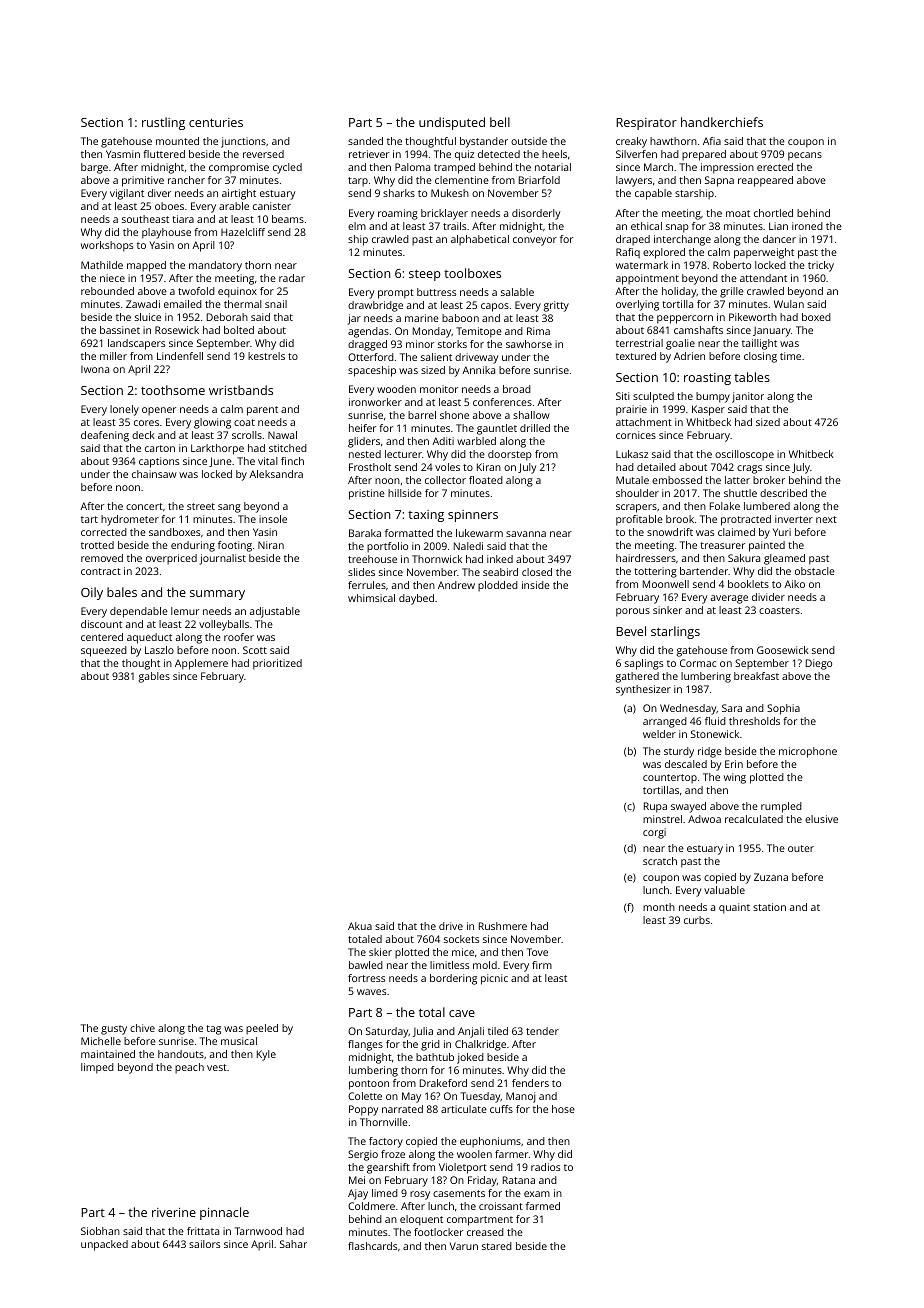 The height and width of the image is (1308, 924). Describe the element at coordinates (697, 920) in the image. I see `curbs` at that location.
